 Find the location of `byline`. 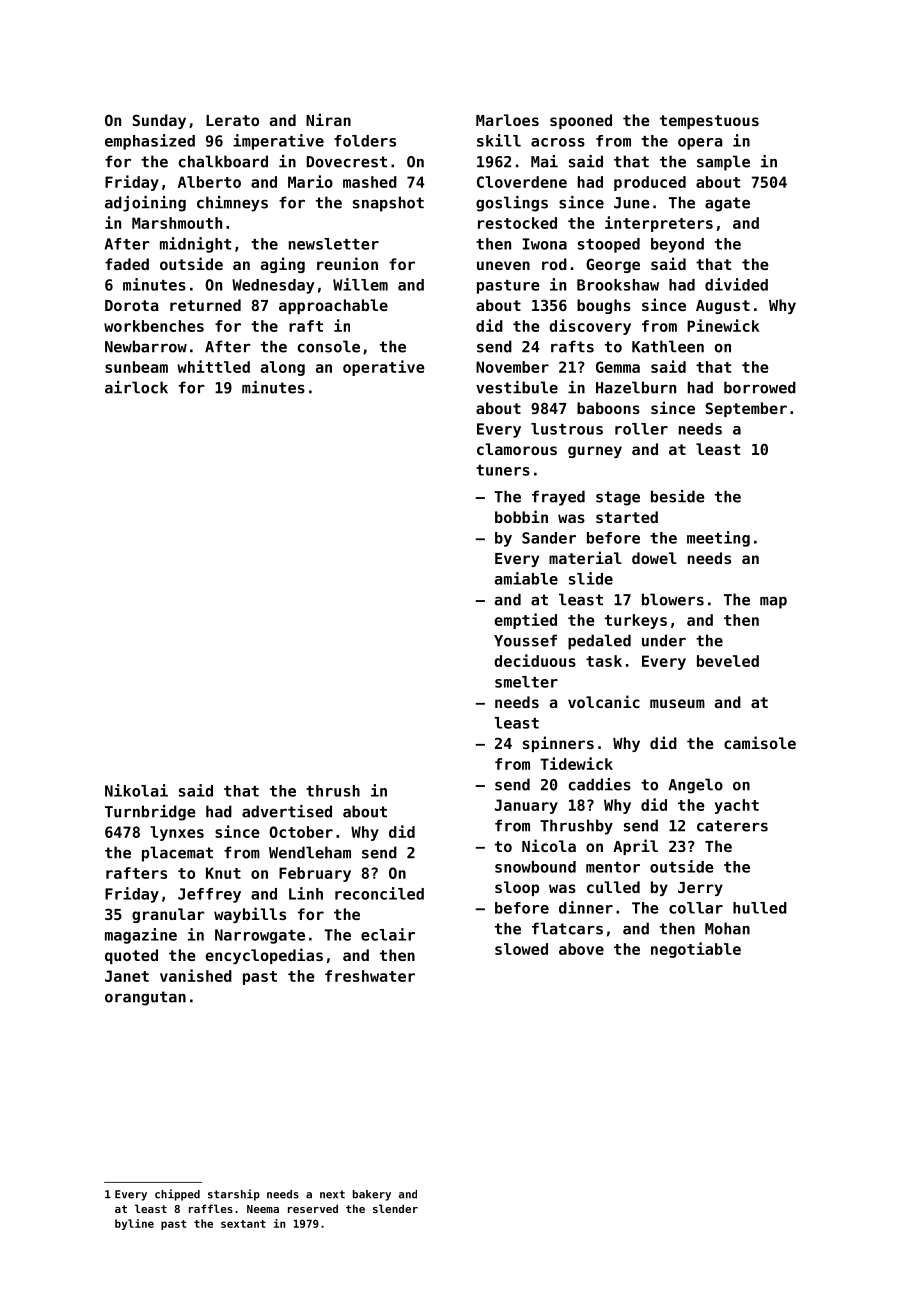

byline is located at coordinates (134, 1224).
